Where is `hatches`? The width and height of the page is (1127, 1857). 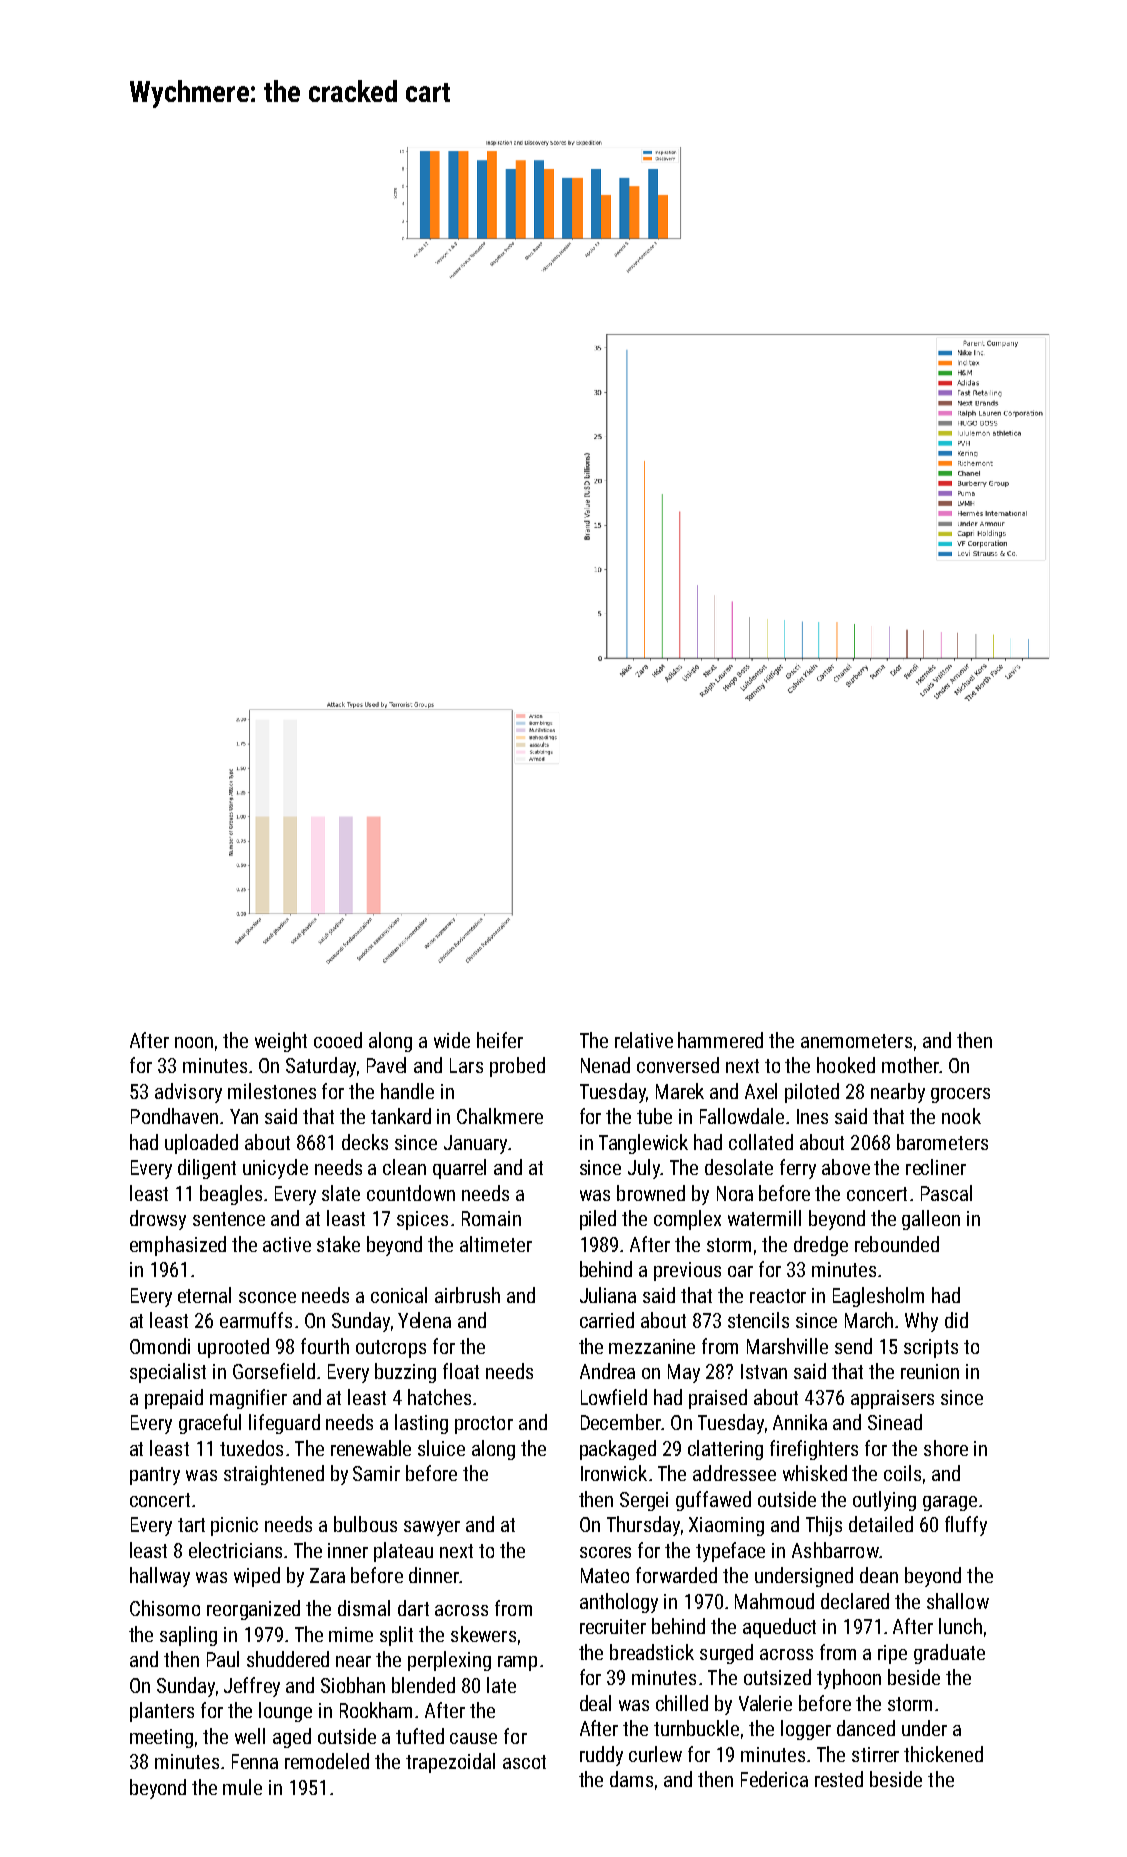
hatches is located at coordinates (439, 1397).
